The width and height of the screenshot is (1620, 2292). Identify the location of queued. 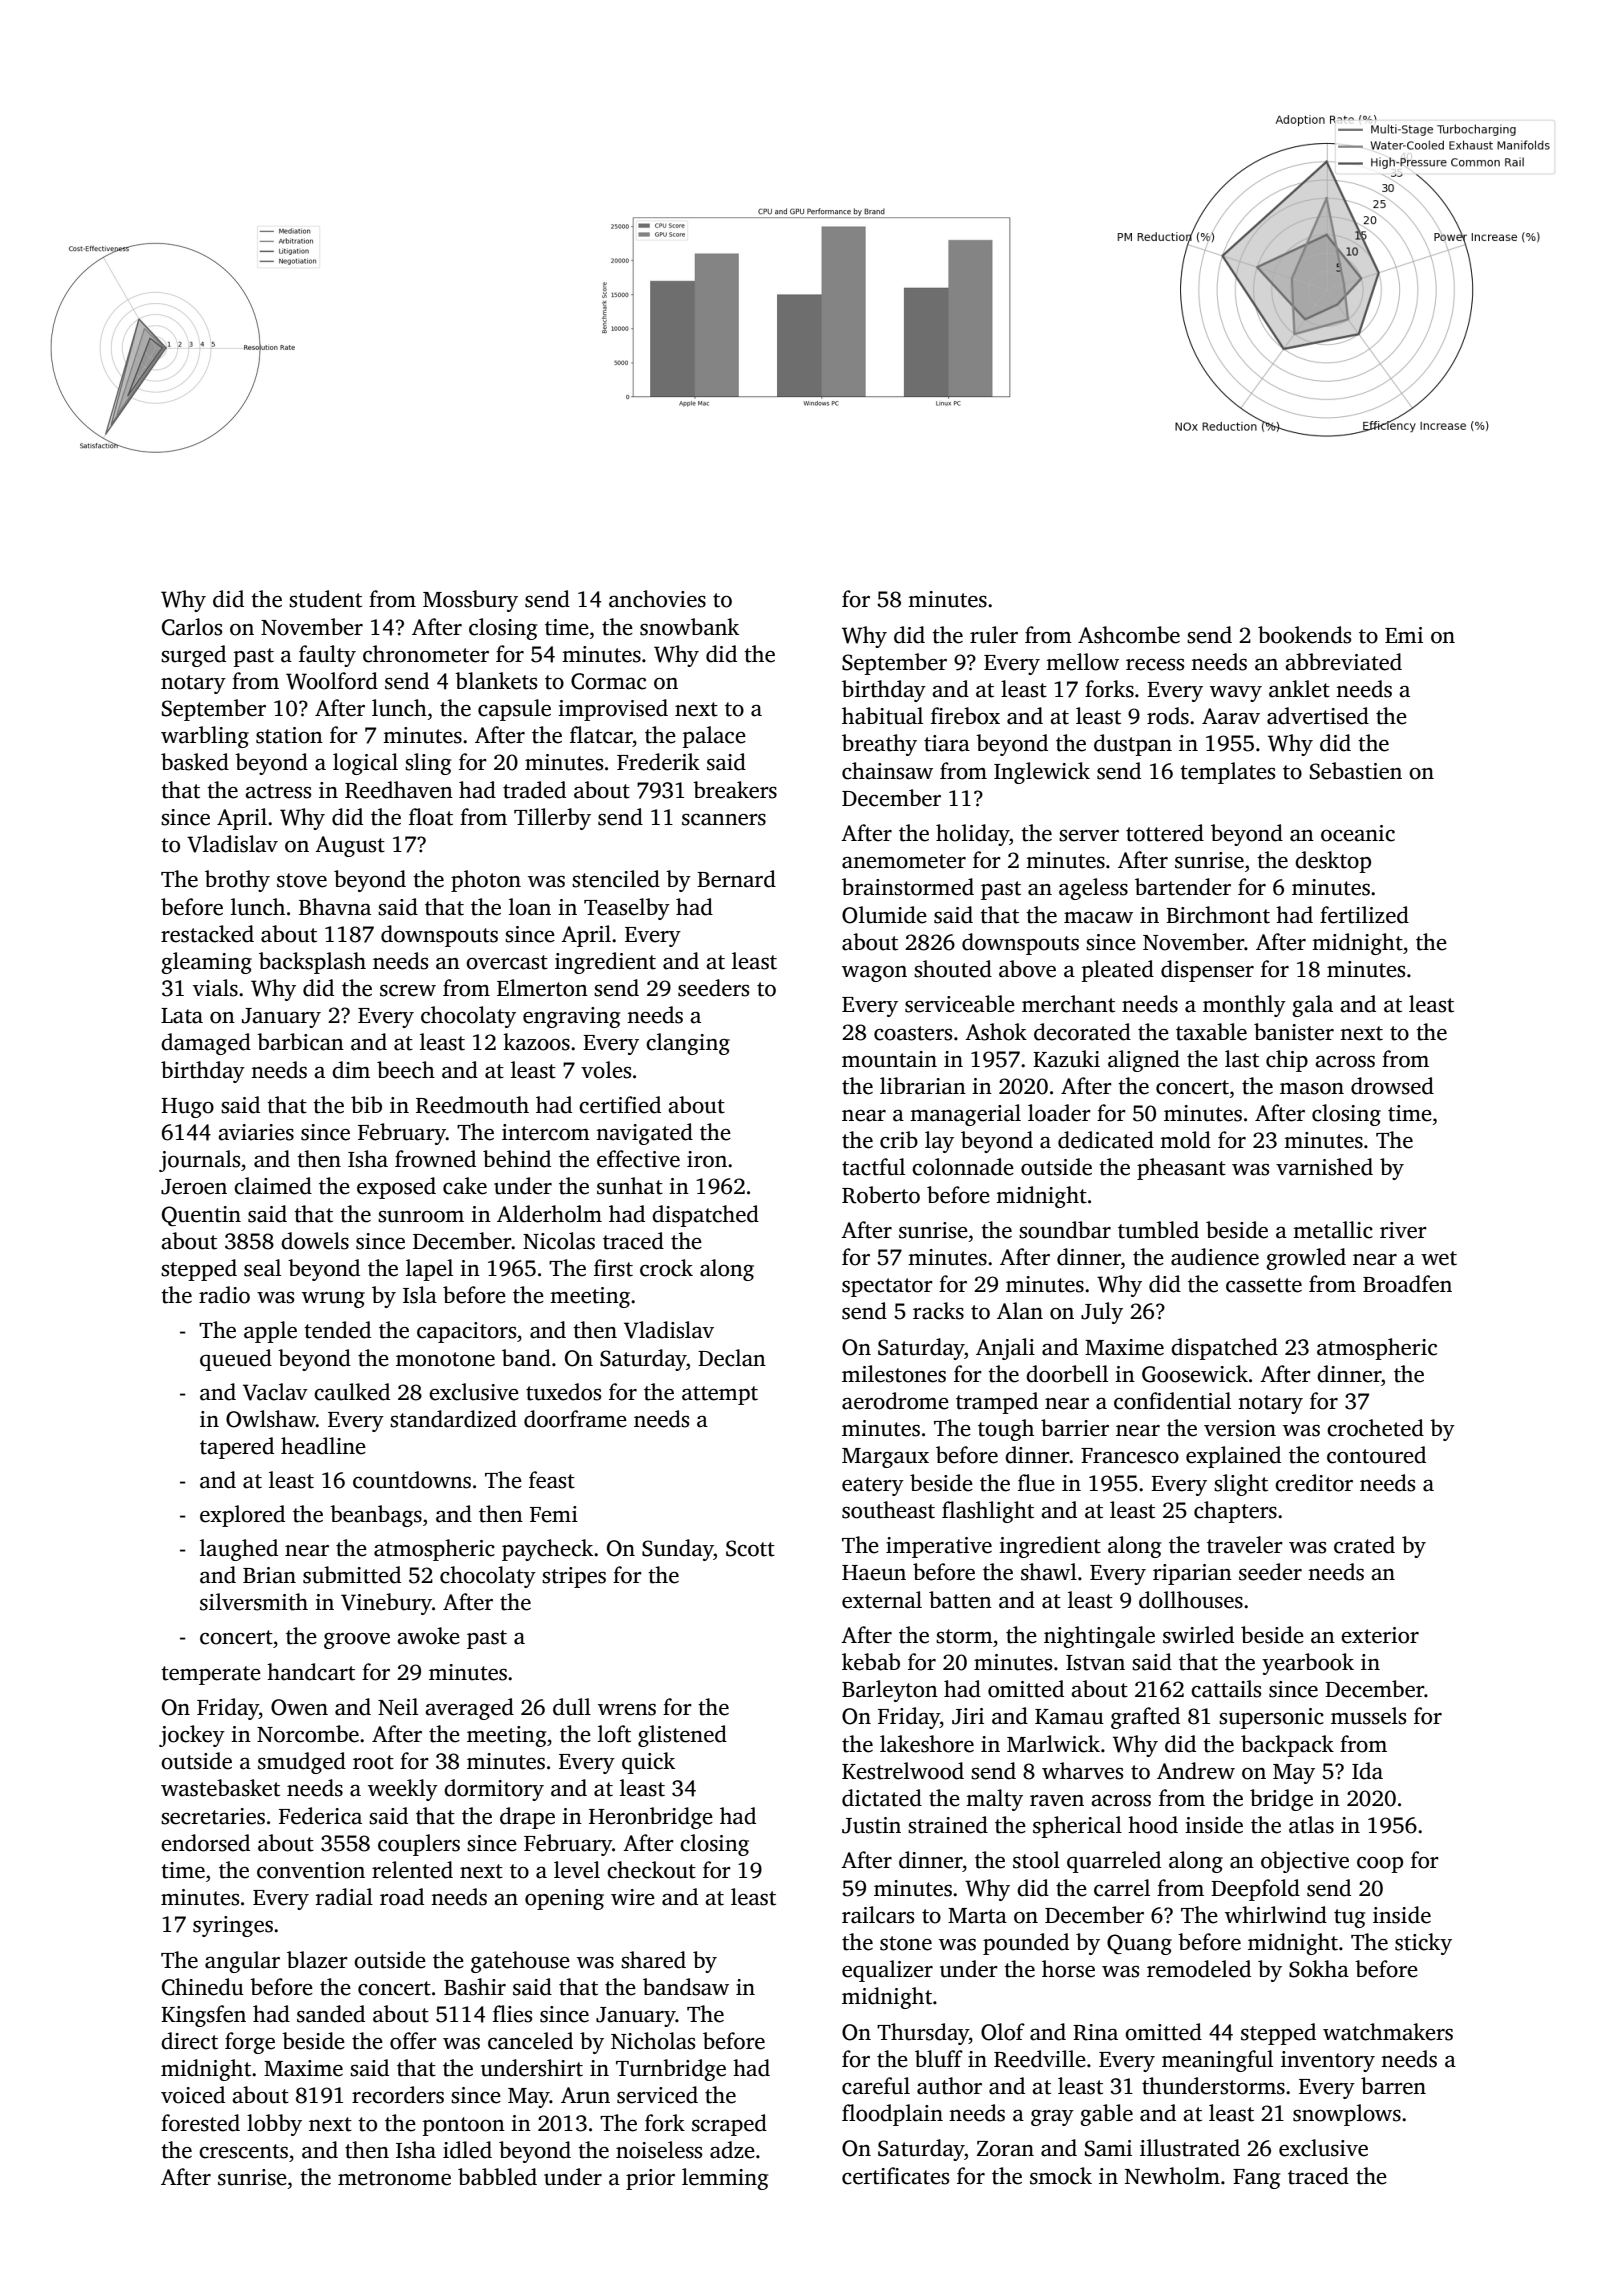
(236, 1360).
